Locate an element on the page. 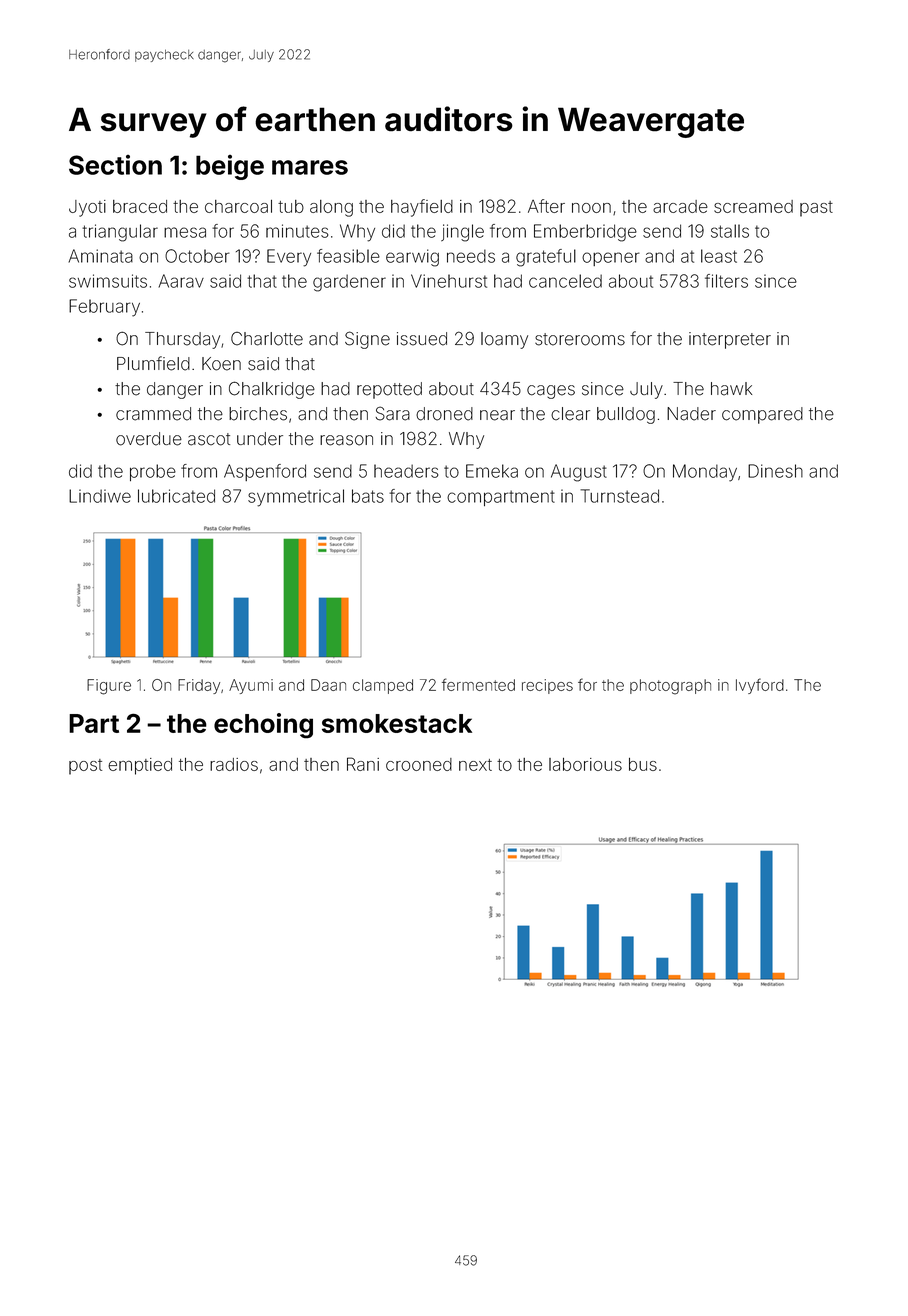 This page has height=1316, width=908. bulldog is located at coordinates (626, 415).
